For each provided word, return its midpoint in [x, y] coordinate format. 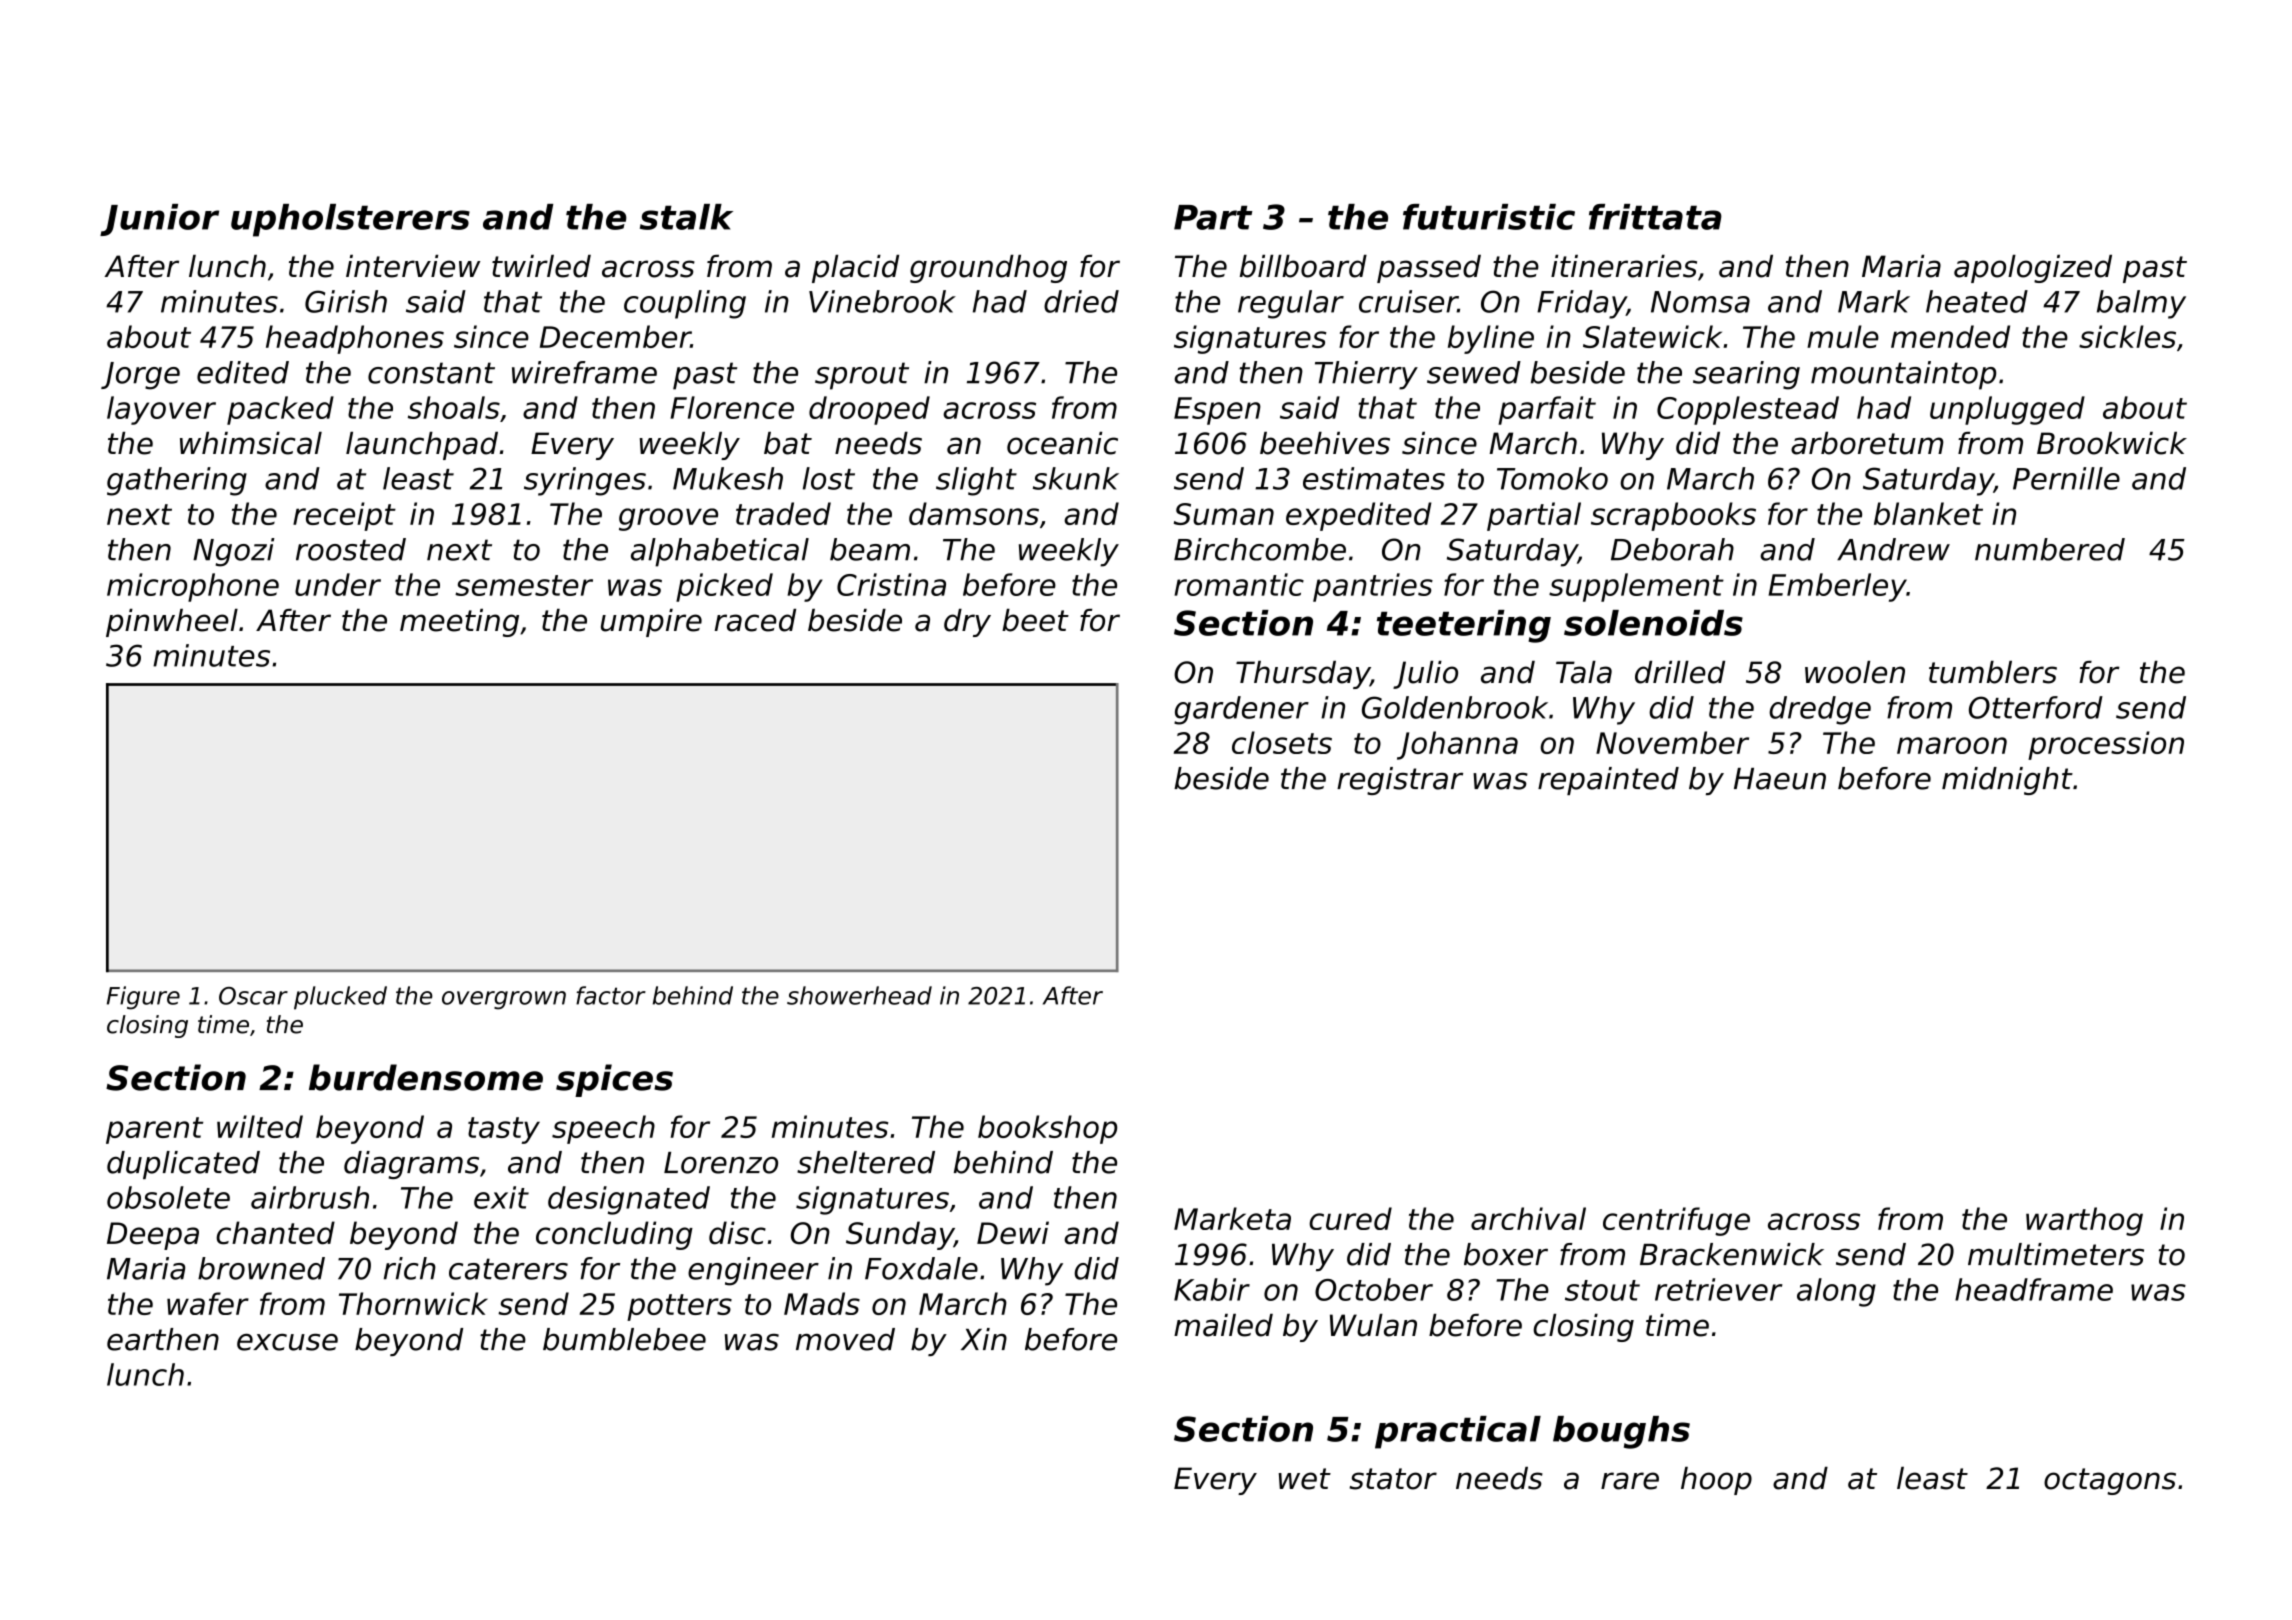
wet [1305, 1479]
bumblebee [624, 1339]
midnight [2007, 781]
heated [1977, 301]
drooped [869, 410]
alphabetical [720, 552]
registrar [1400, 781]
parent [154, 1130]
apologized [2033, 269]
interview [413, 266]
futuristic [1489, 217]
